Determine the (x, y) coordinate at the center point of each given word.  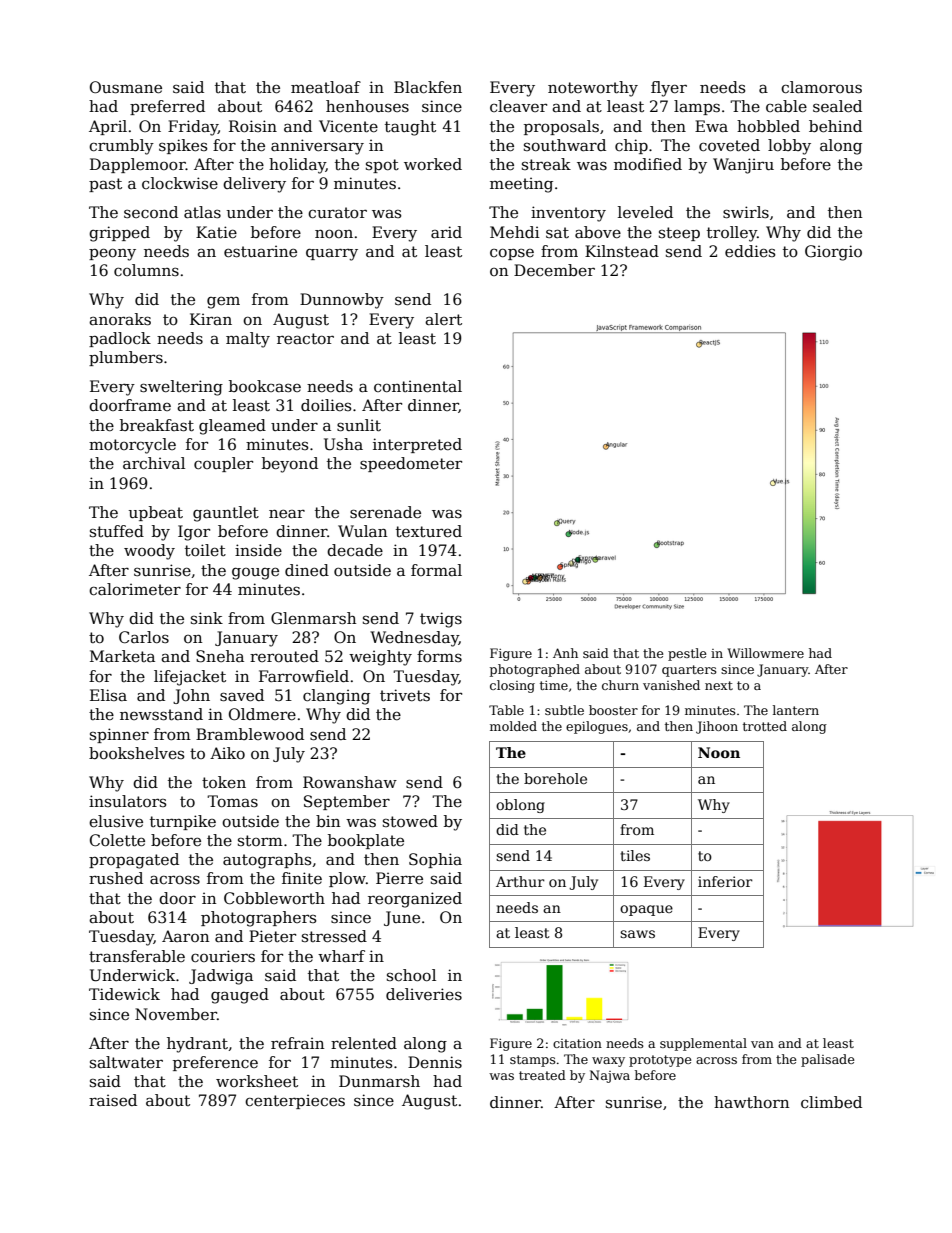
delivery (254, 185)
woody (149, 552)
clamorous (821, 87)
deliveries (424, 994)
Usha (343, 444)
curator (337, 213)
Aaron (185, 936)
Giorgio (833, 253)
